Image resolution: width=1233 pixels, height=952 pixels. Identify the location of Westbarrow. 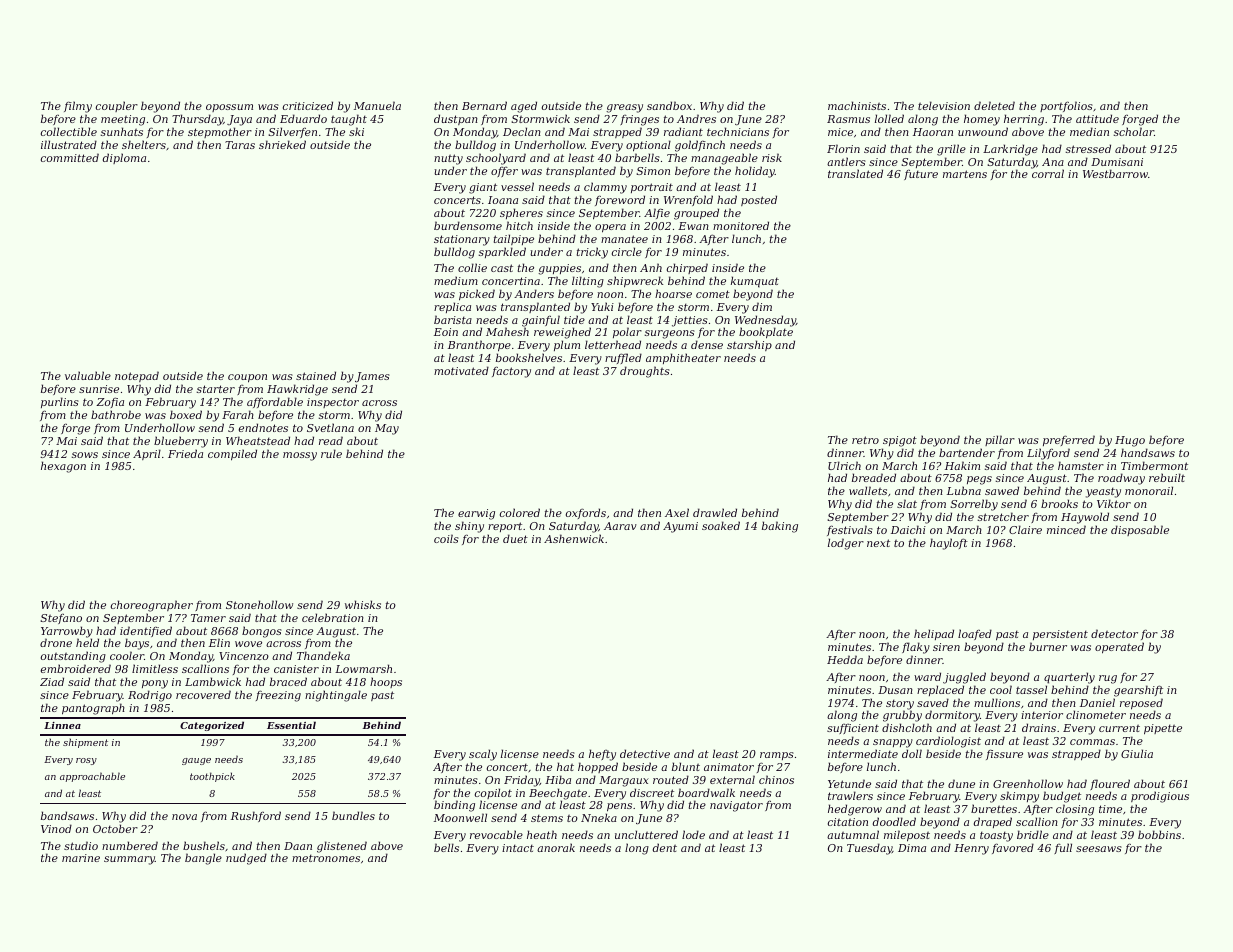
(1115, 173).
